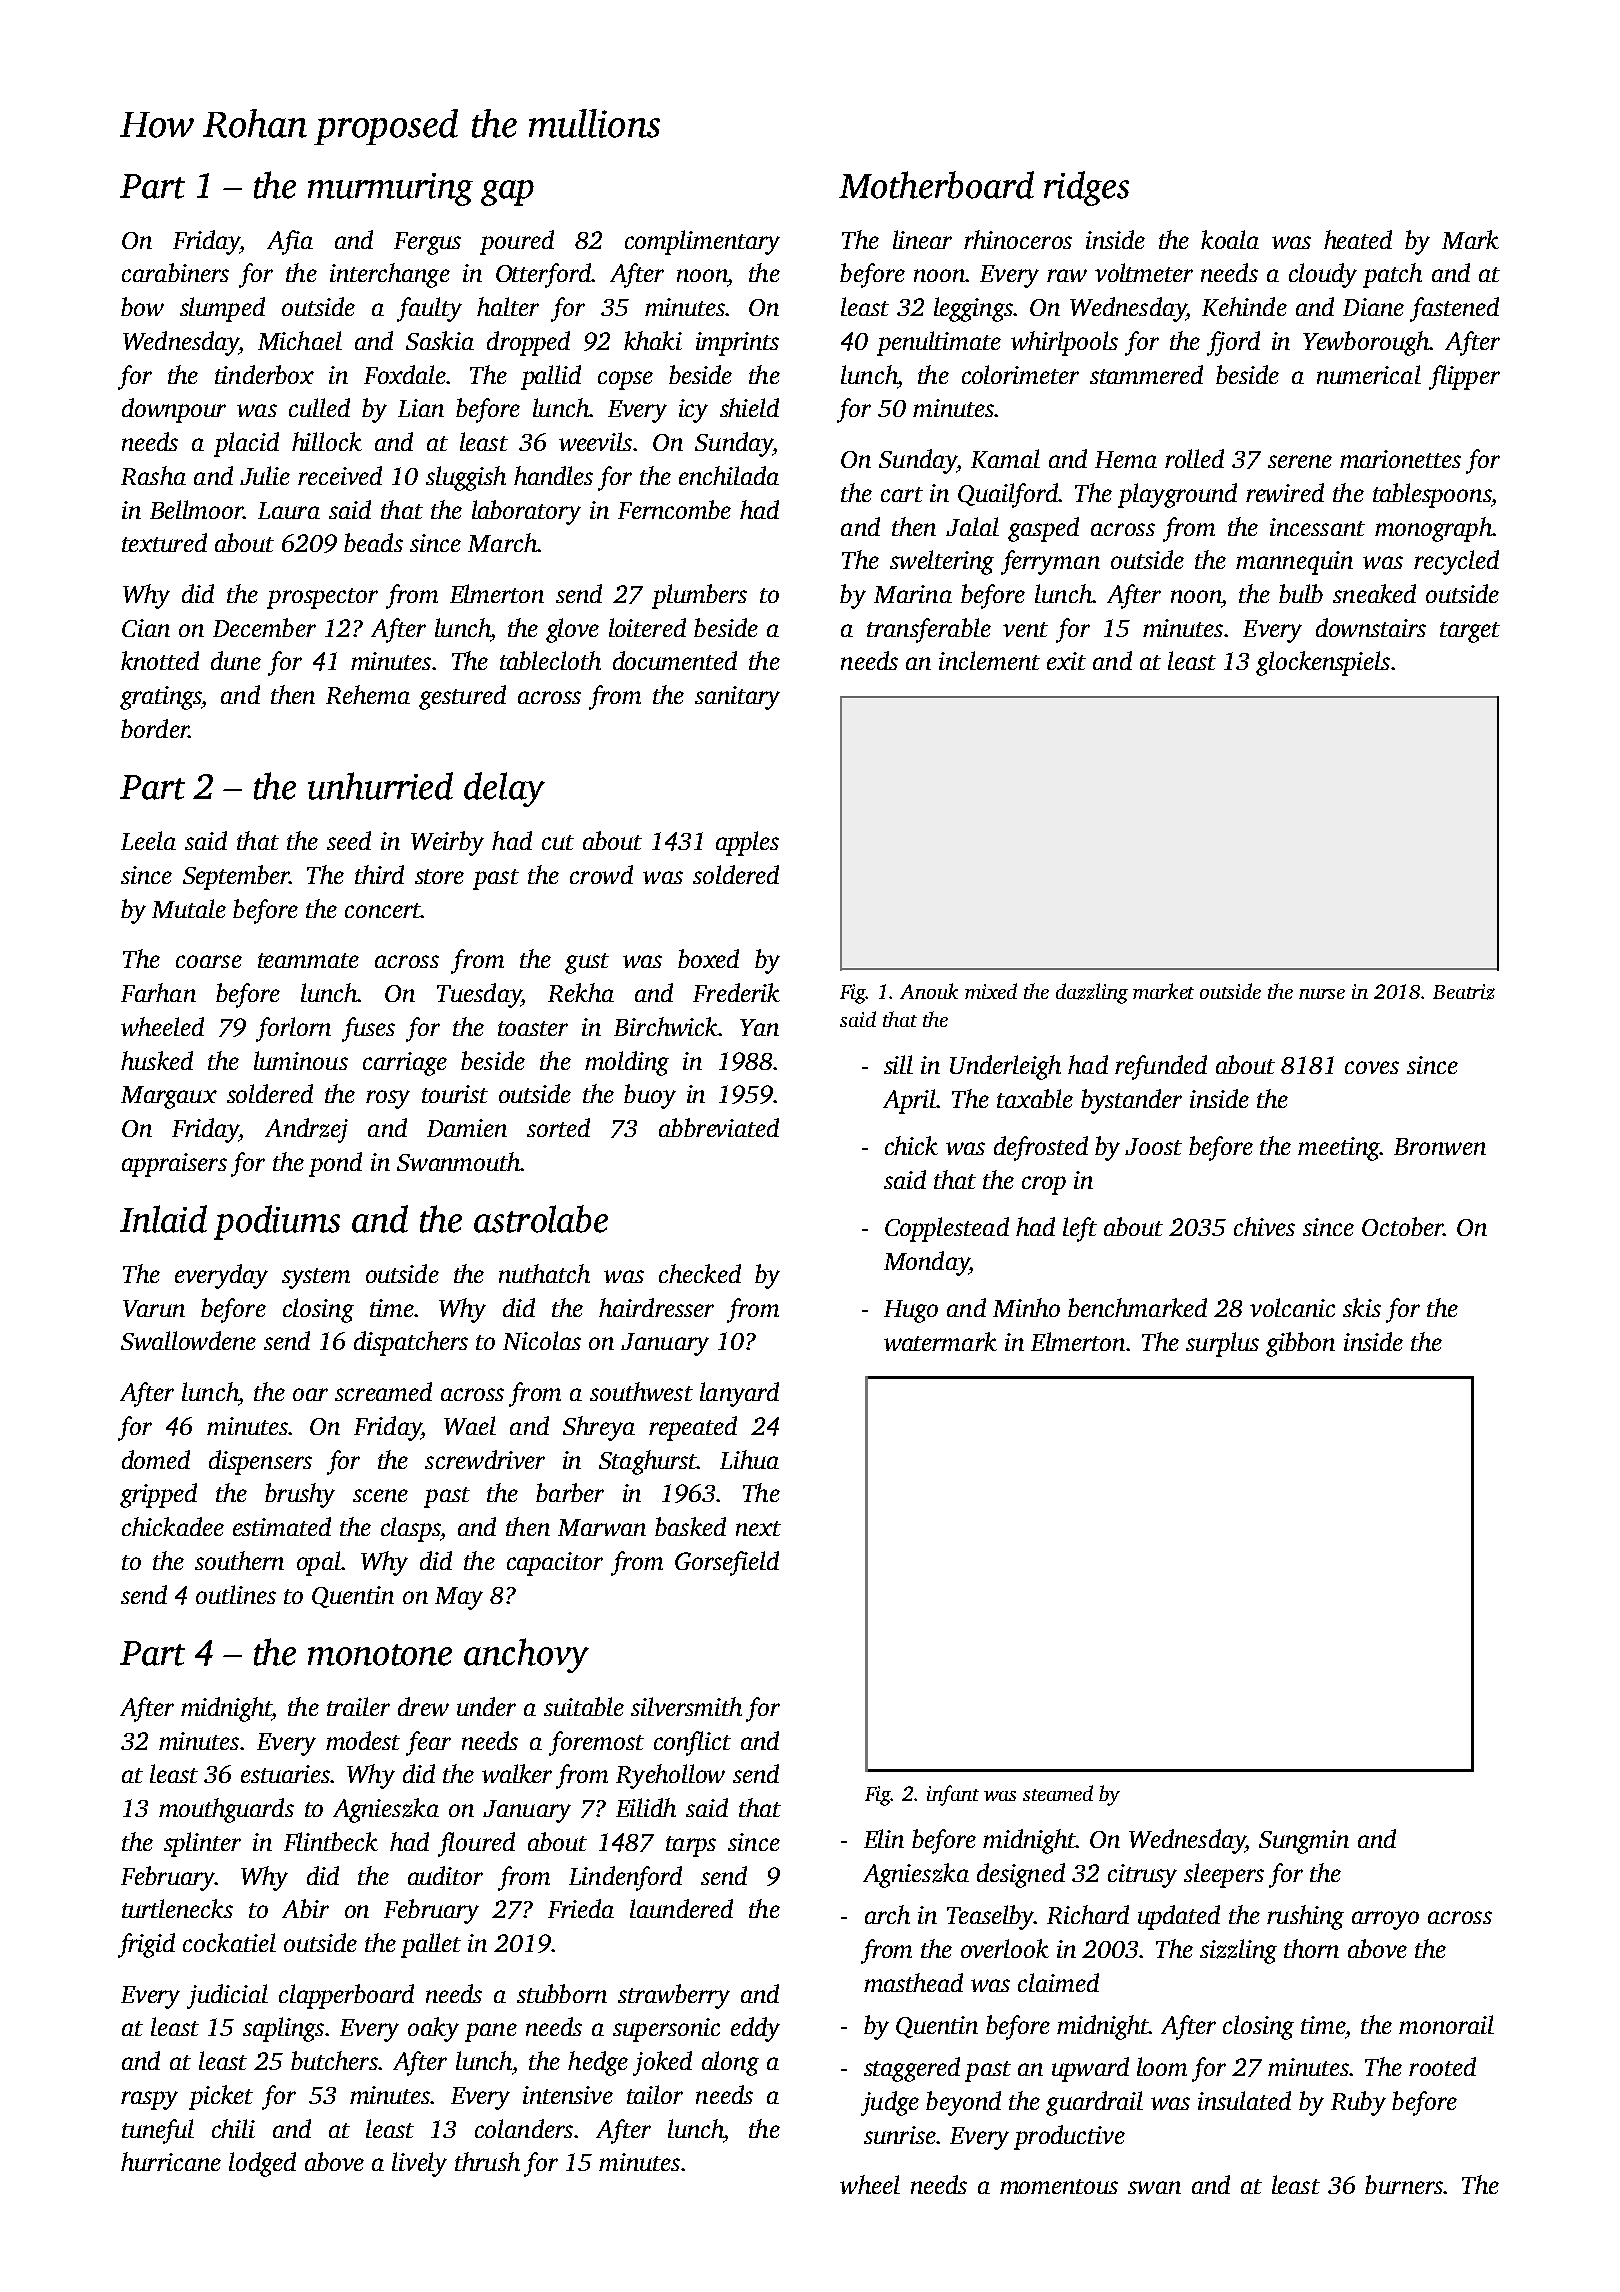 This document has height=2292, width=1620. What do you see at coordinates (702, 242) in the document?
I see `complimentary` at bounding box center [702, 242].
